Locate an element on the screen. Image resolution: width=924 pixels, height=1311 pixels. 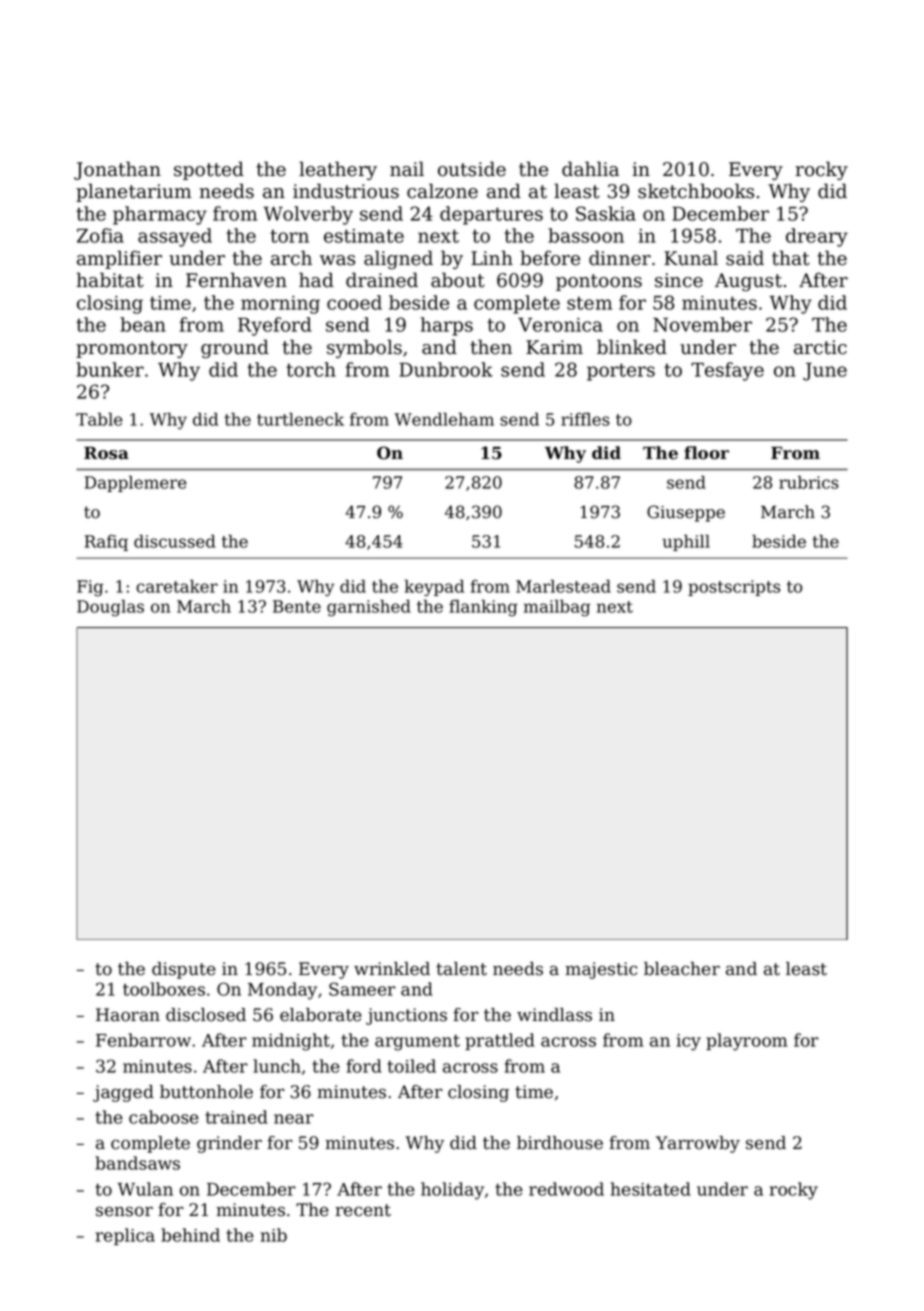
leathery is located at coordinates (338, 170).
